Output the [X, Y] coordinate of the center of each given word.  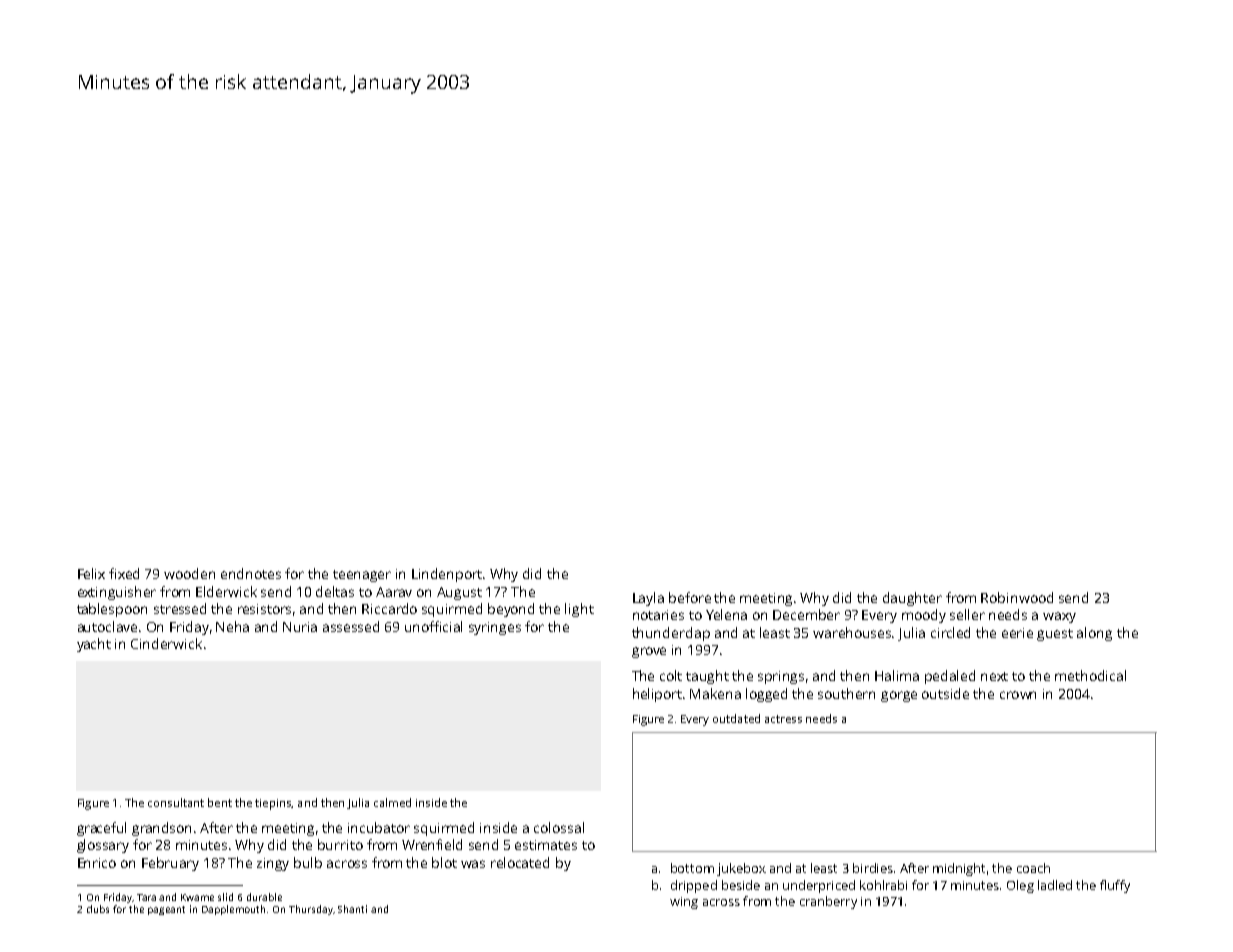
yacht [94, 645]
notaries [658, 615]
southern [846, 693]
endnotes [251, 573]
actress [783, 719]
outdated [736, 718]
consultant [176, 802]
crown [1018, 695]
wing [684, 903]
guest [1055, 635]
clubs [98, 909]
